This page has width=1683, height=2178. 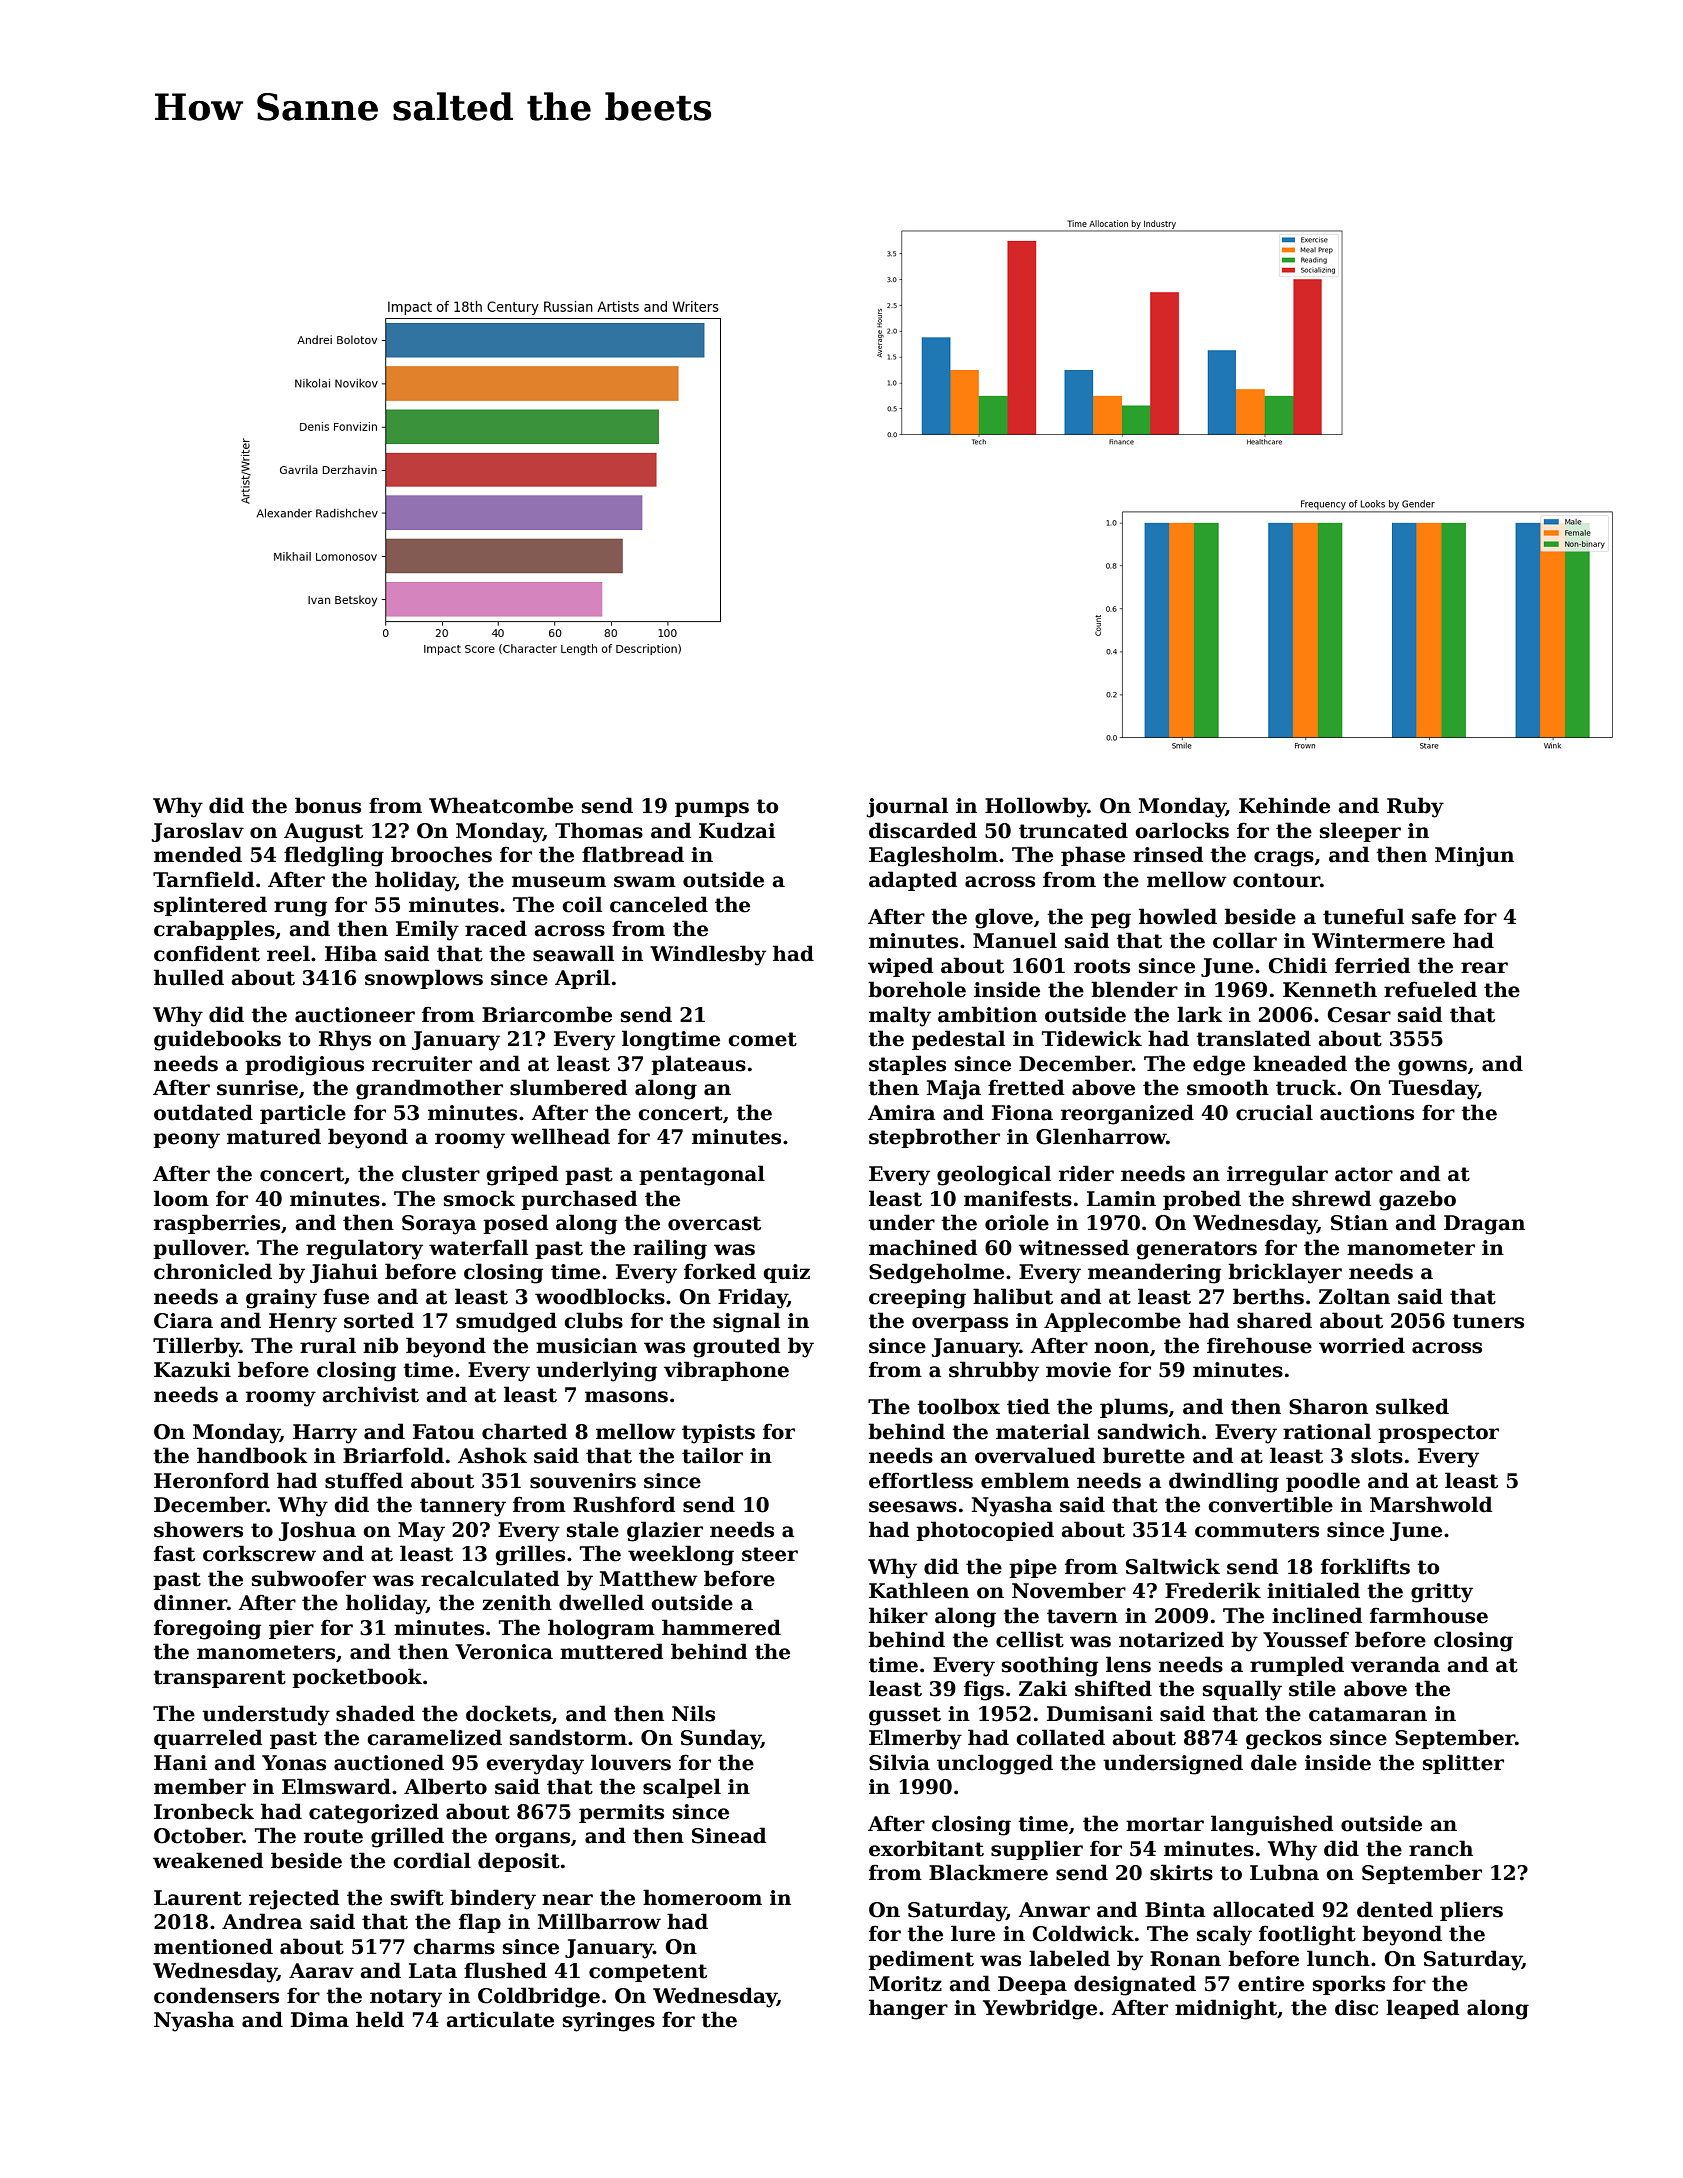 What do you see at coordinates (648, 1973) in the page?
I see `competent` at bounding box center [648, 1973].
